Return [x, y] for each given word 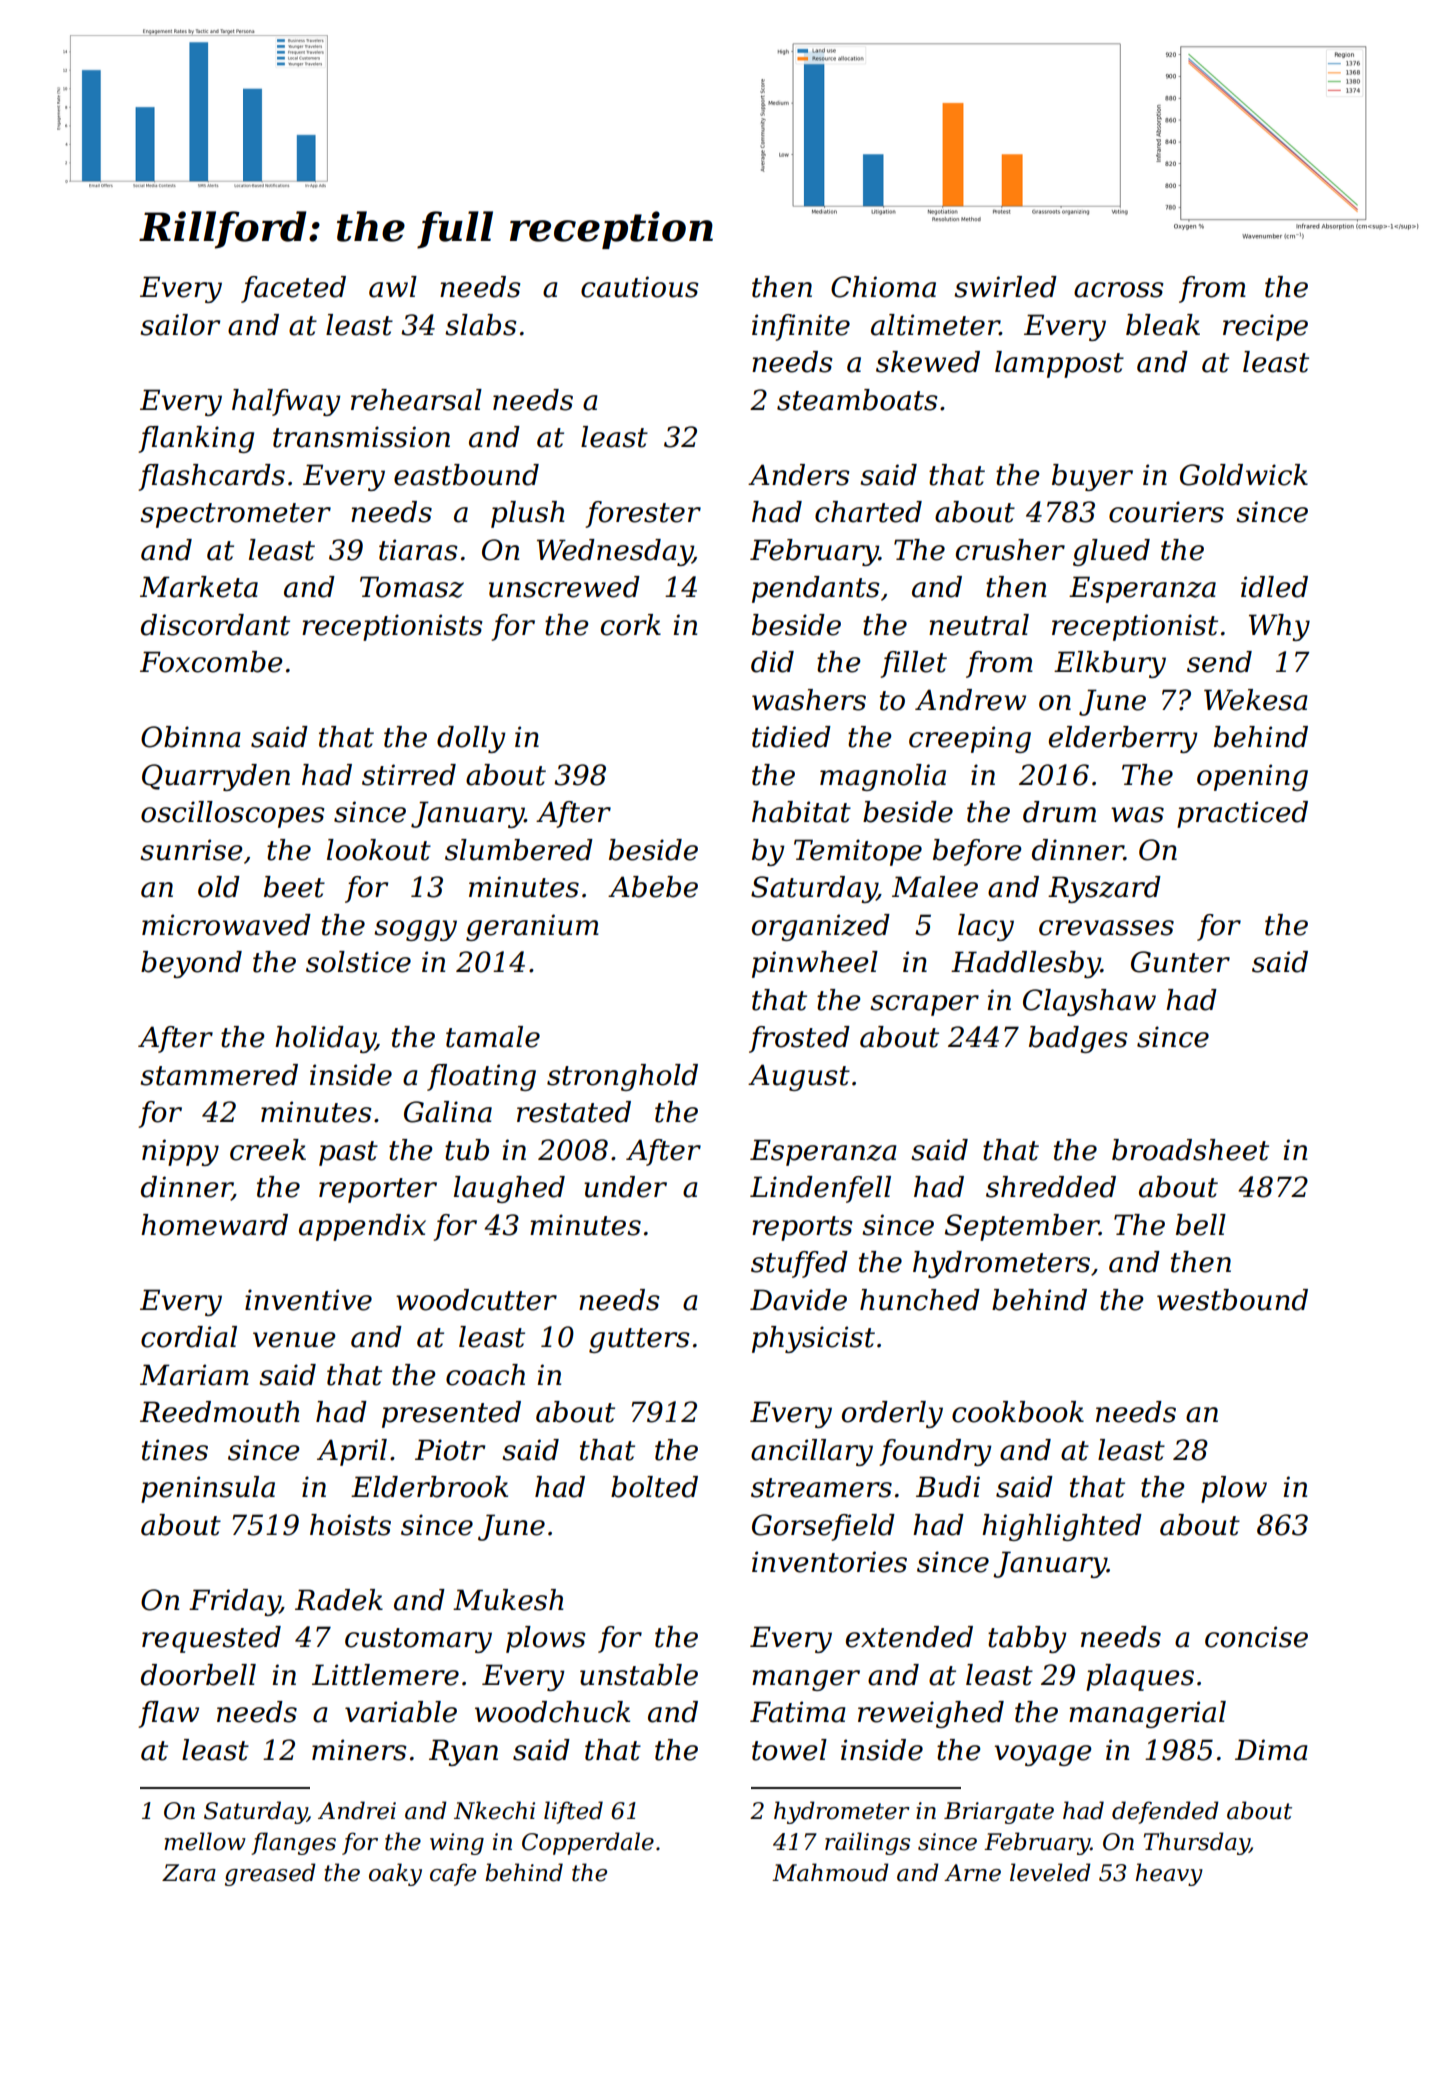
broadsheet [1190, 1150]
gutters [639, 1340]
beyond [191, 964]
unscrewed [564, 587]
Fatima [798, 1712]
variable [401, 1712]
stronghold [622, 1077]
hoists [350, 1525]
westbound [1232, 1300]
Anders [798, 475]
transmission [361, 437]
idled [1274, 587]
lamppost [1059, 364]
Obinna [191, 737]
